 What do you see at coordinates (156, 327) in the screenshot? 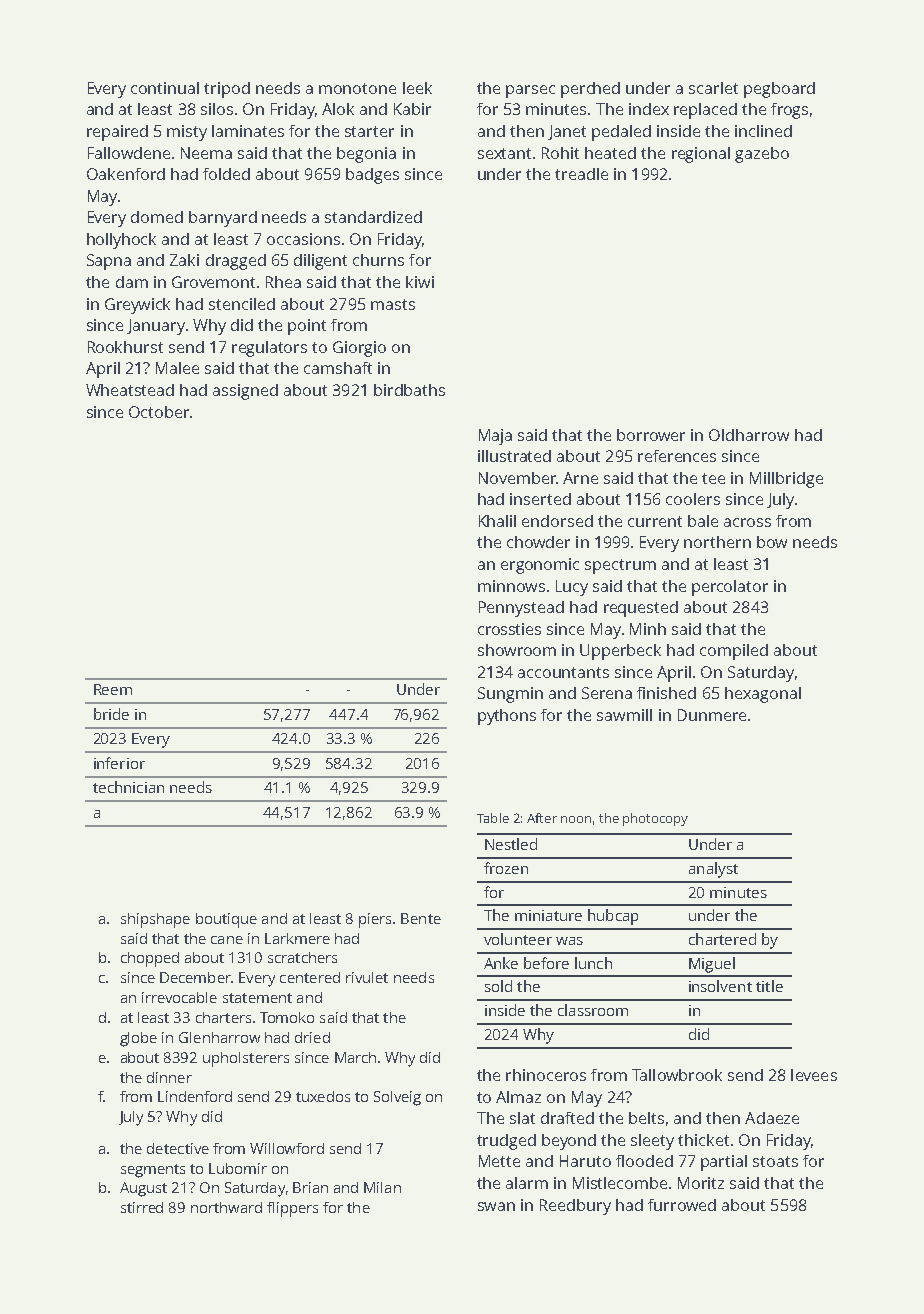
I see `January` at bounding box center [156, 327].
